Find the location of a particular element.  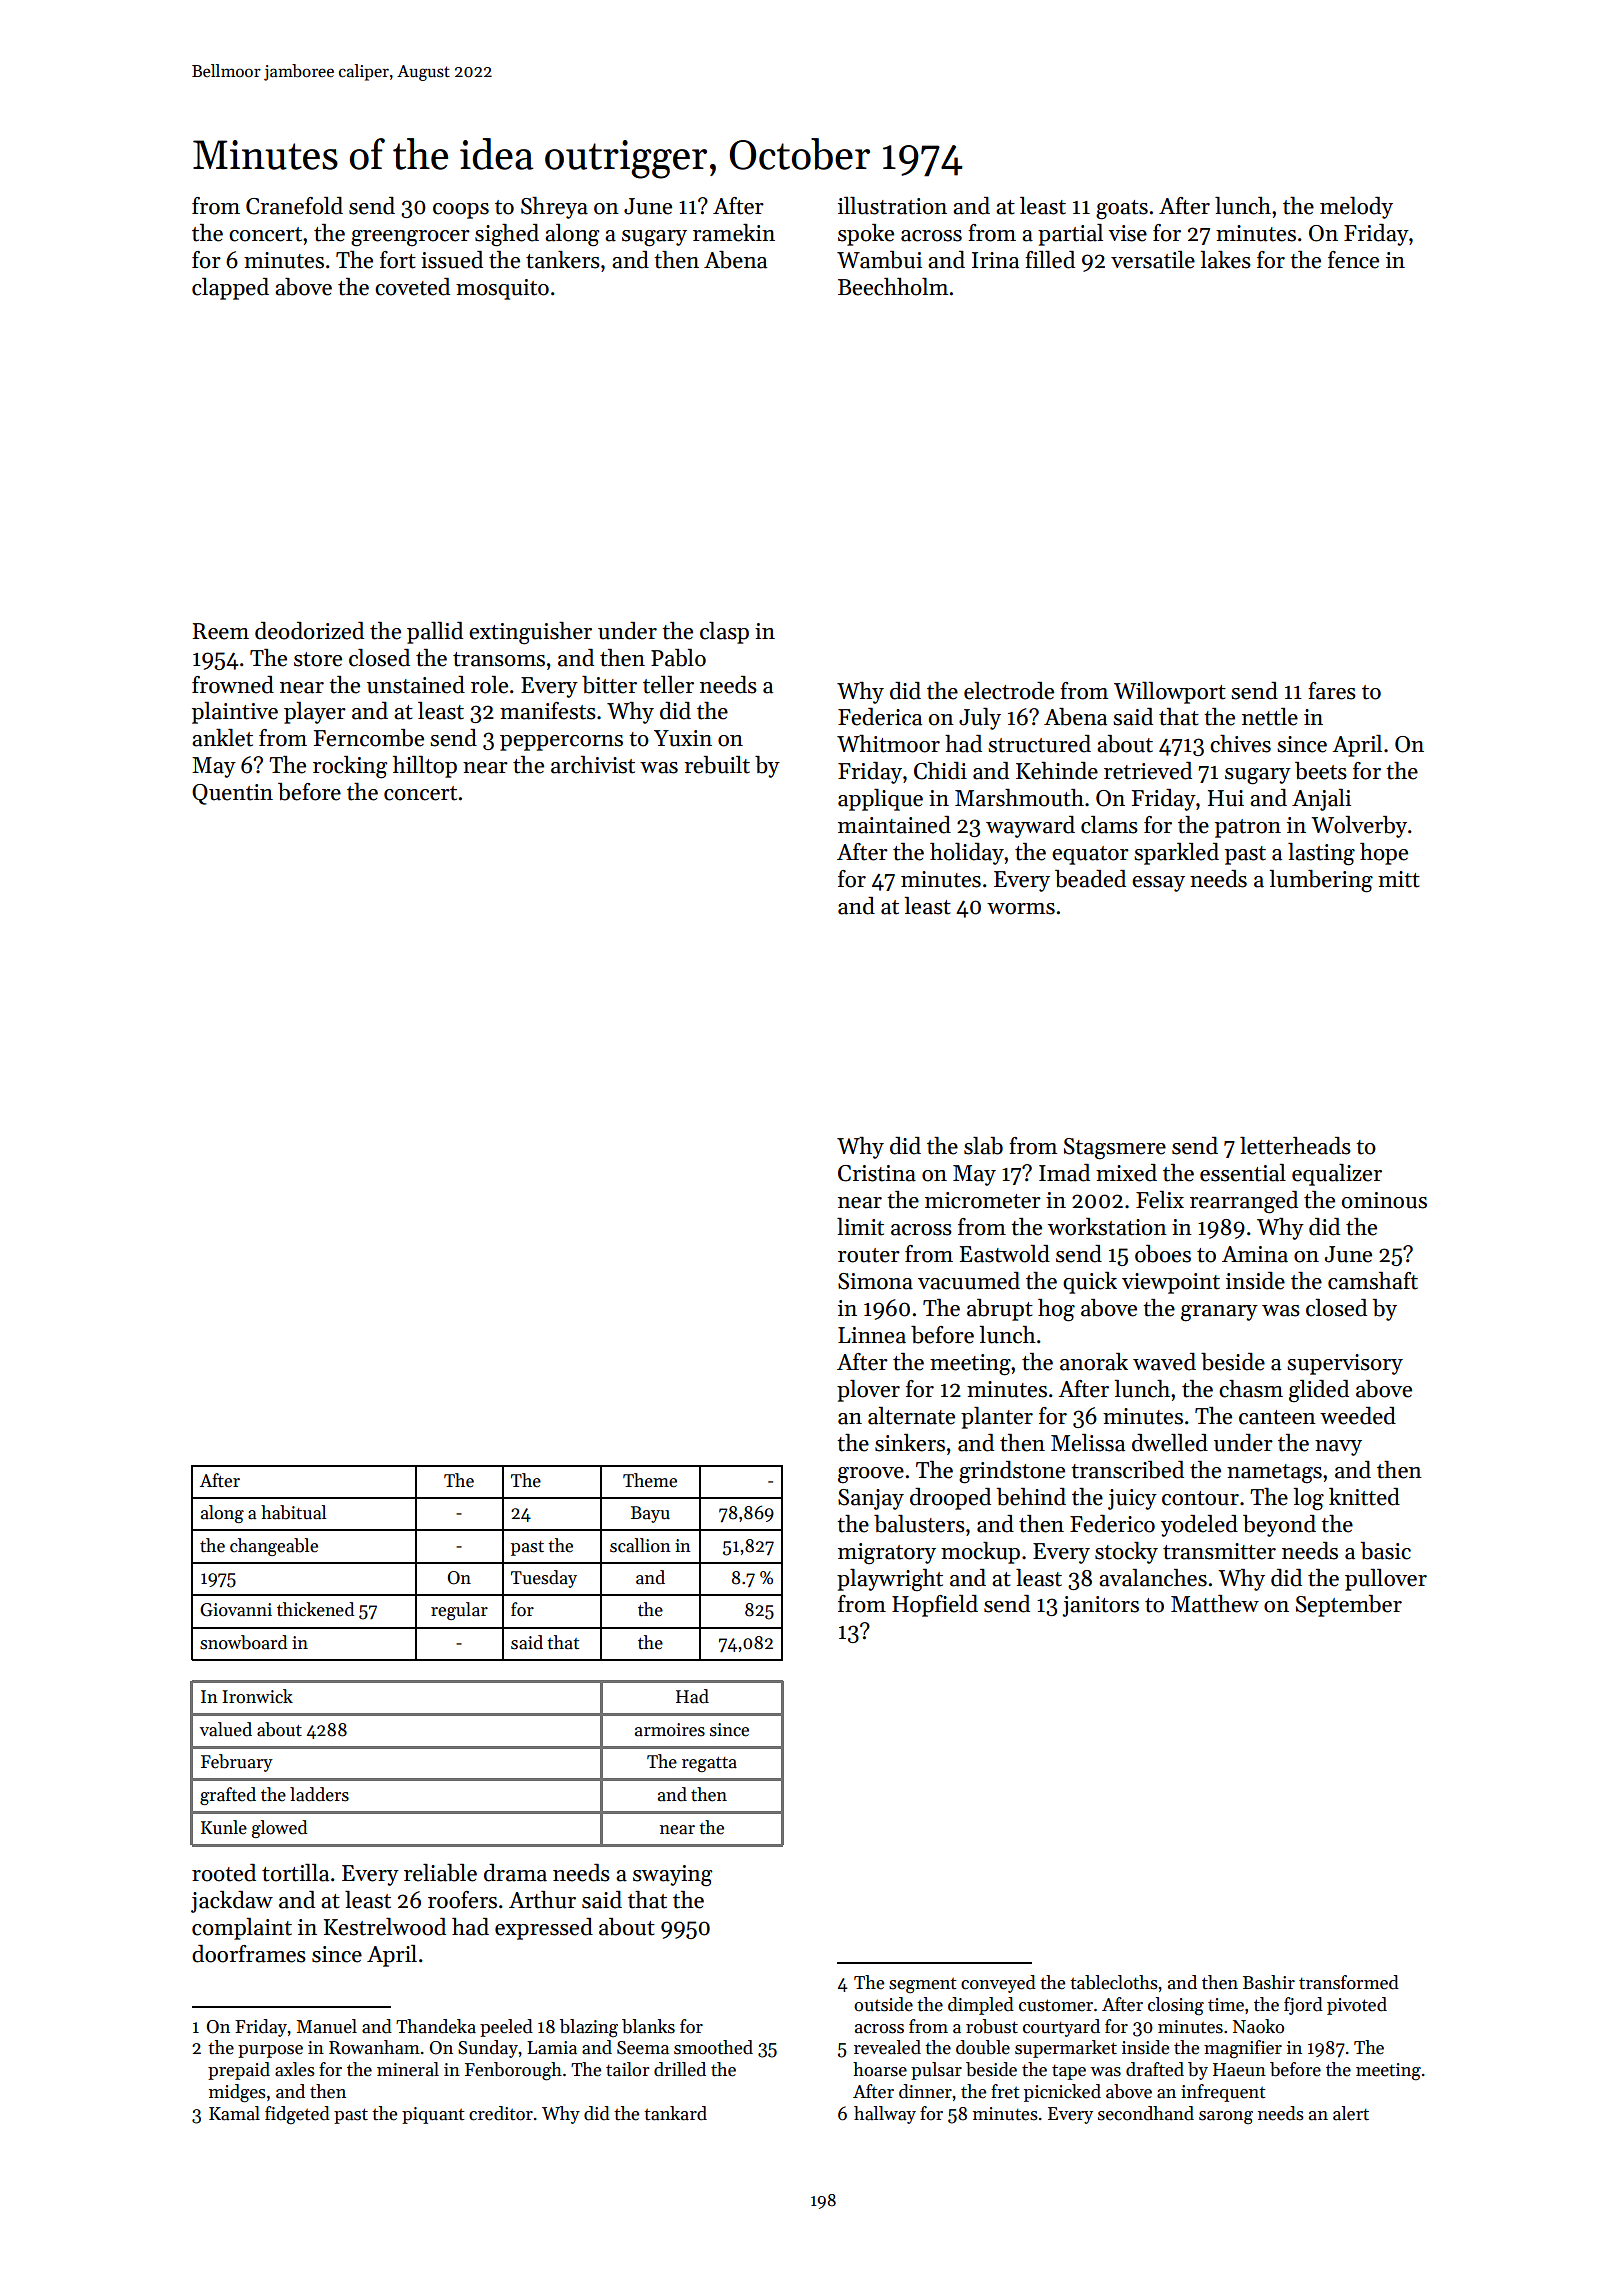

ramekin is located at coordinates (734, 233).
